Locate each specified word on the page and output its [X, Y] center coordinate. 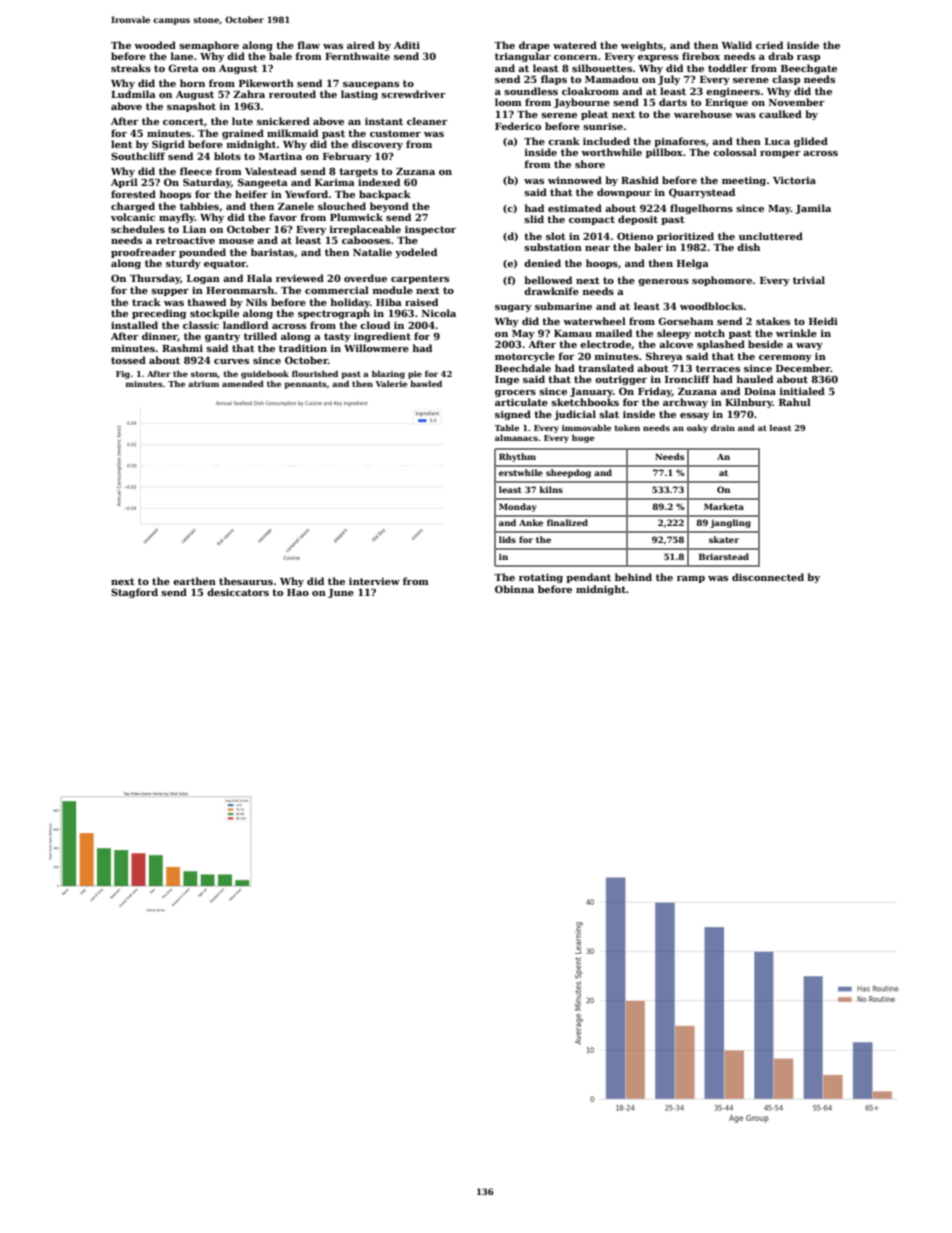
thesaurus [246, 581]
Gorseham [686, 321]
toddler [728, 68]
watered [575, 45]
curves [231, 361]
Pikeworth [266, 83]
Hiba [389, 302]
